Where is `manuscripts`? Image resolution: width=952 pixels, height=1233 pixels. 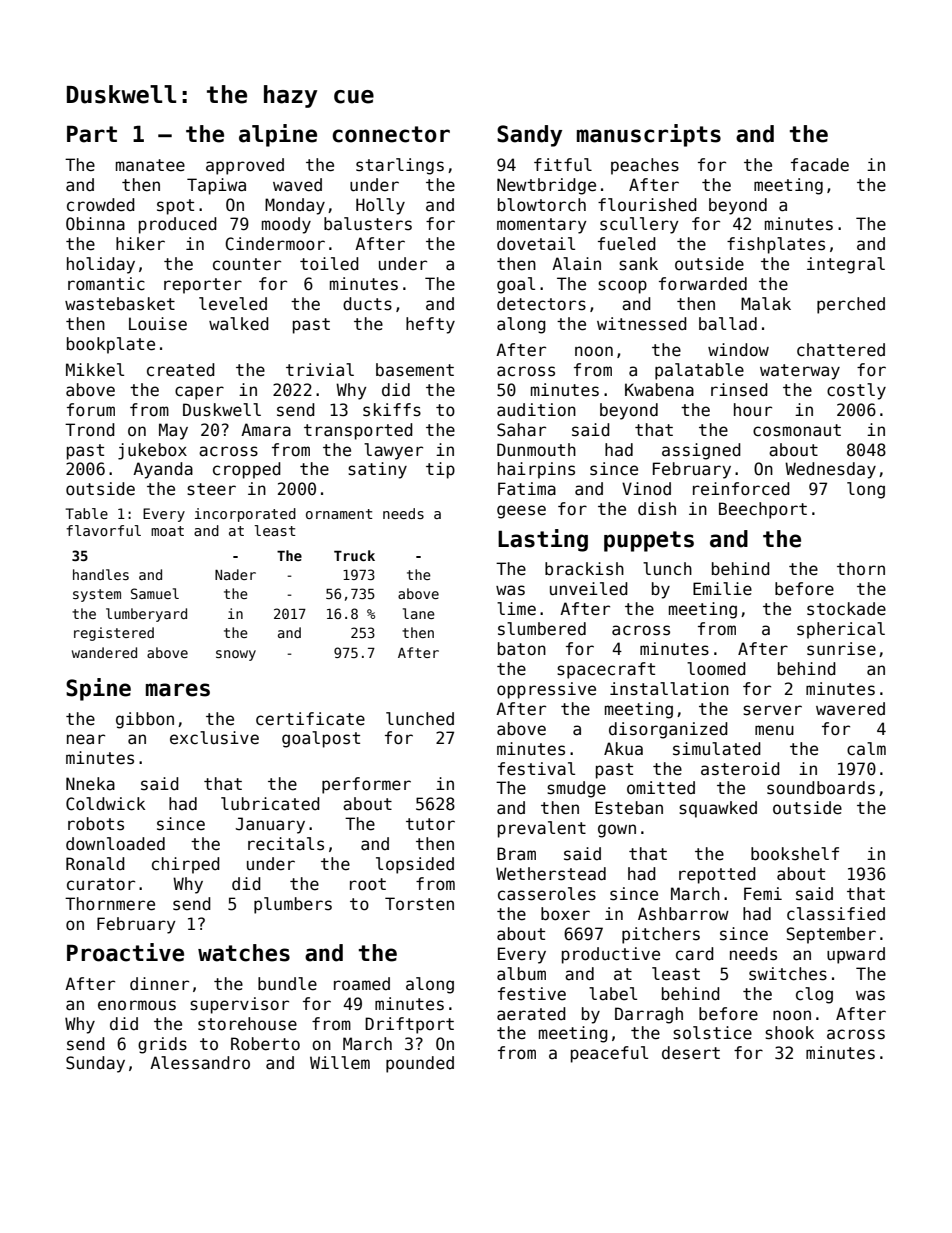 manuscripts is located at coordinates (649, 135).
